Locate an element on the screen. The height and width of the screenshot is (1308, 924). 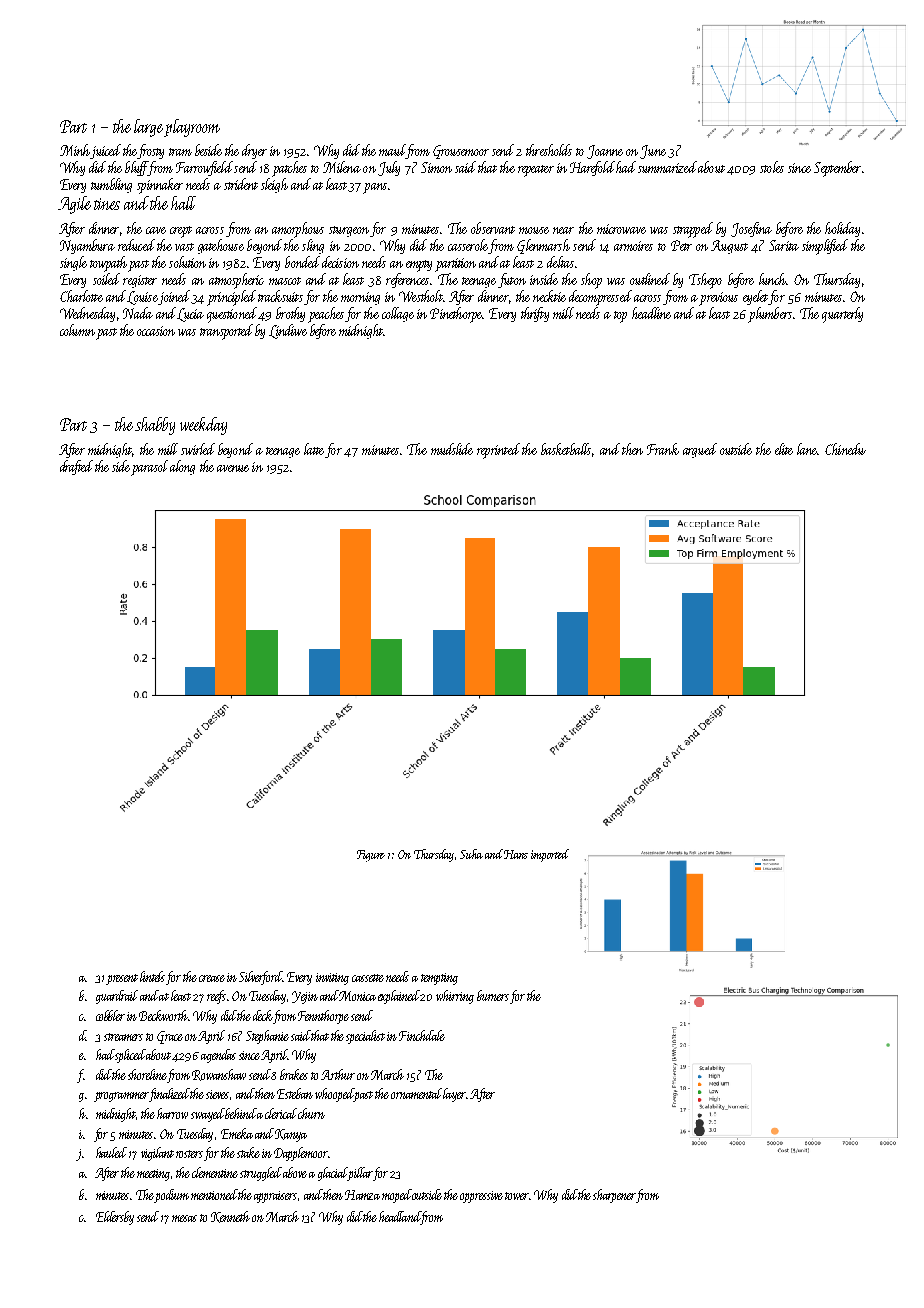
tempting is located at coordinates (439, 979).
